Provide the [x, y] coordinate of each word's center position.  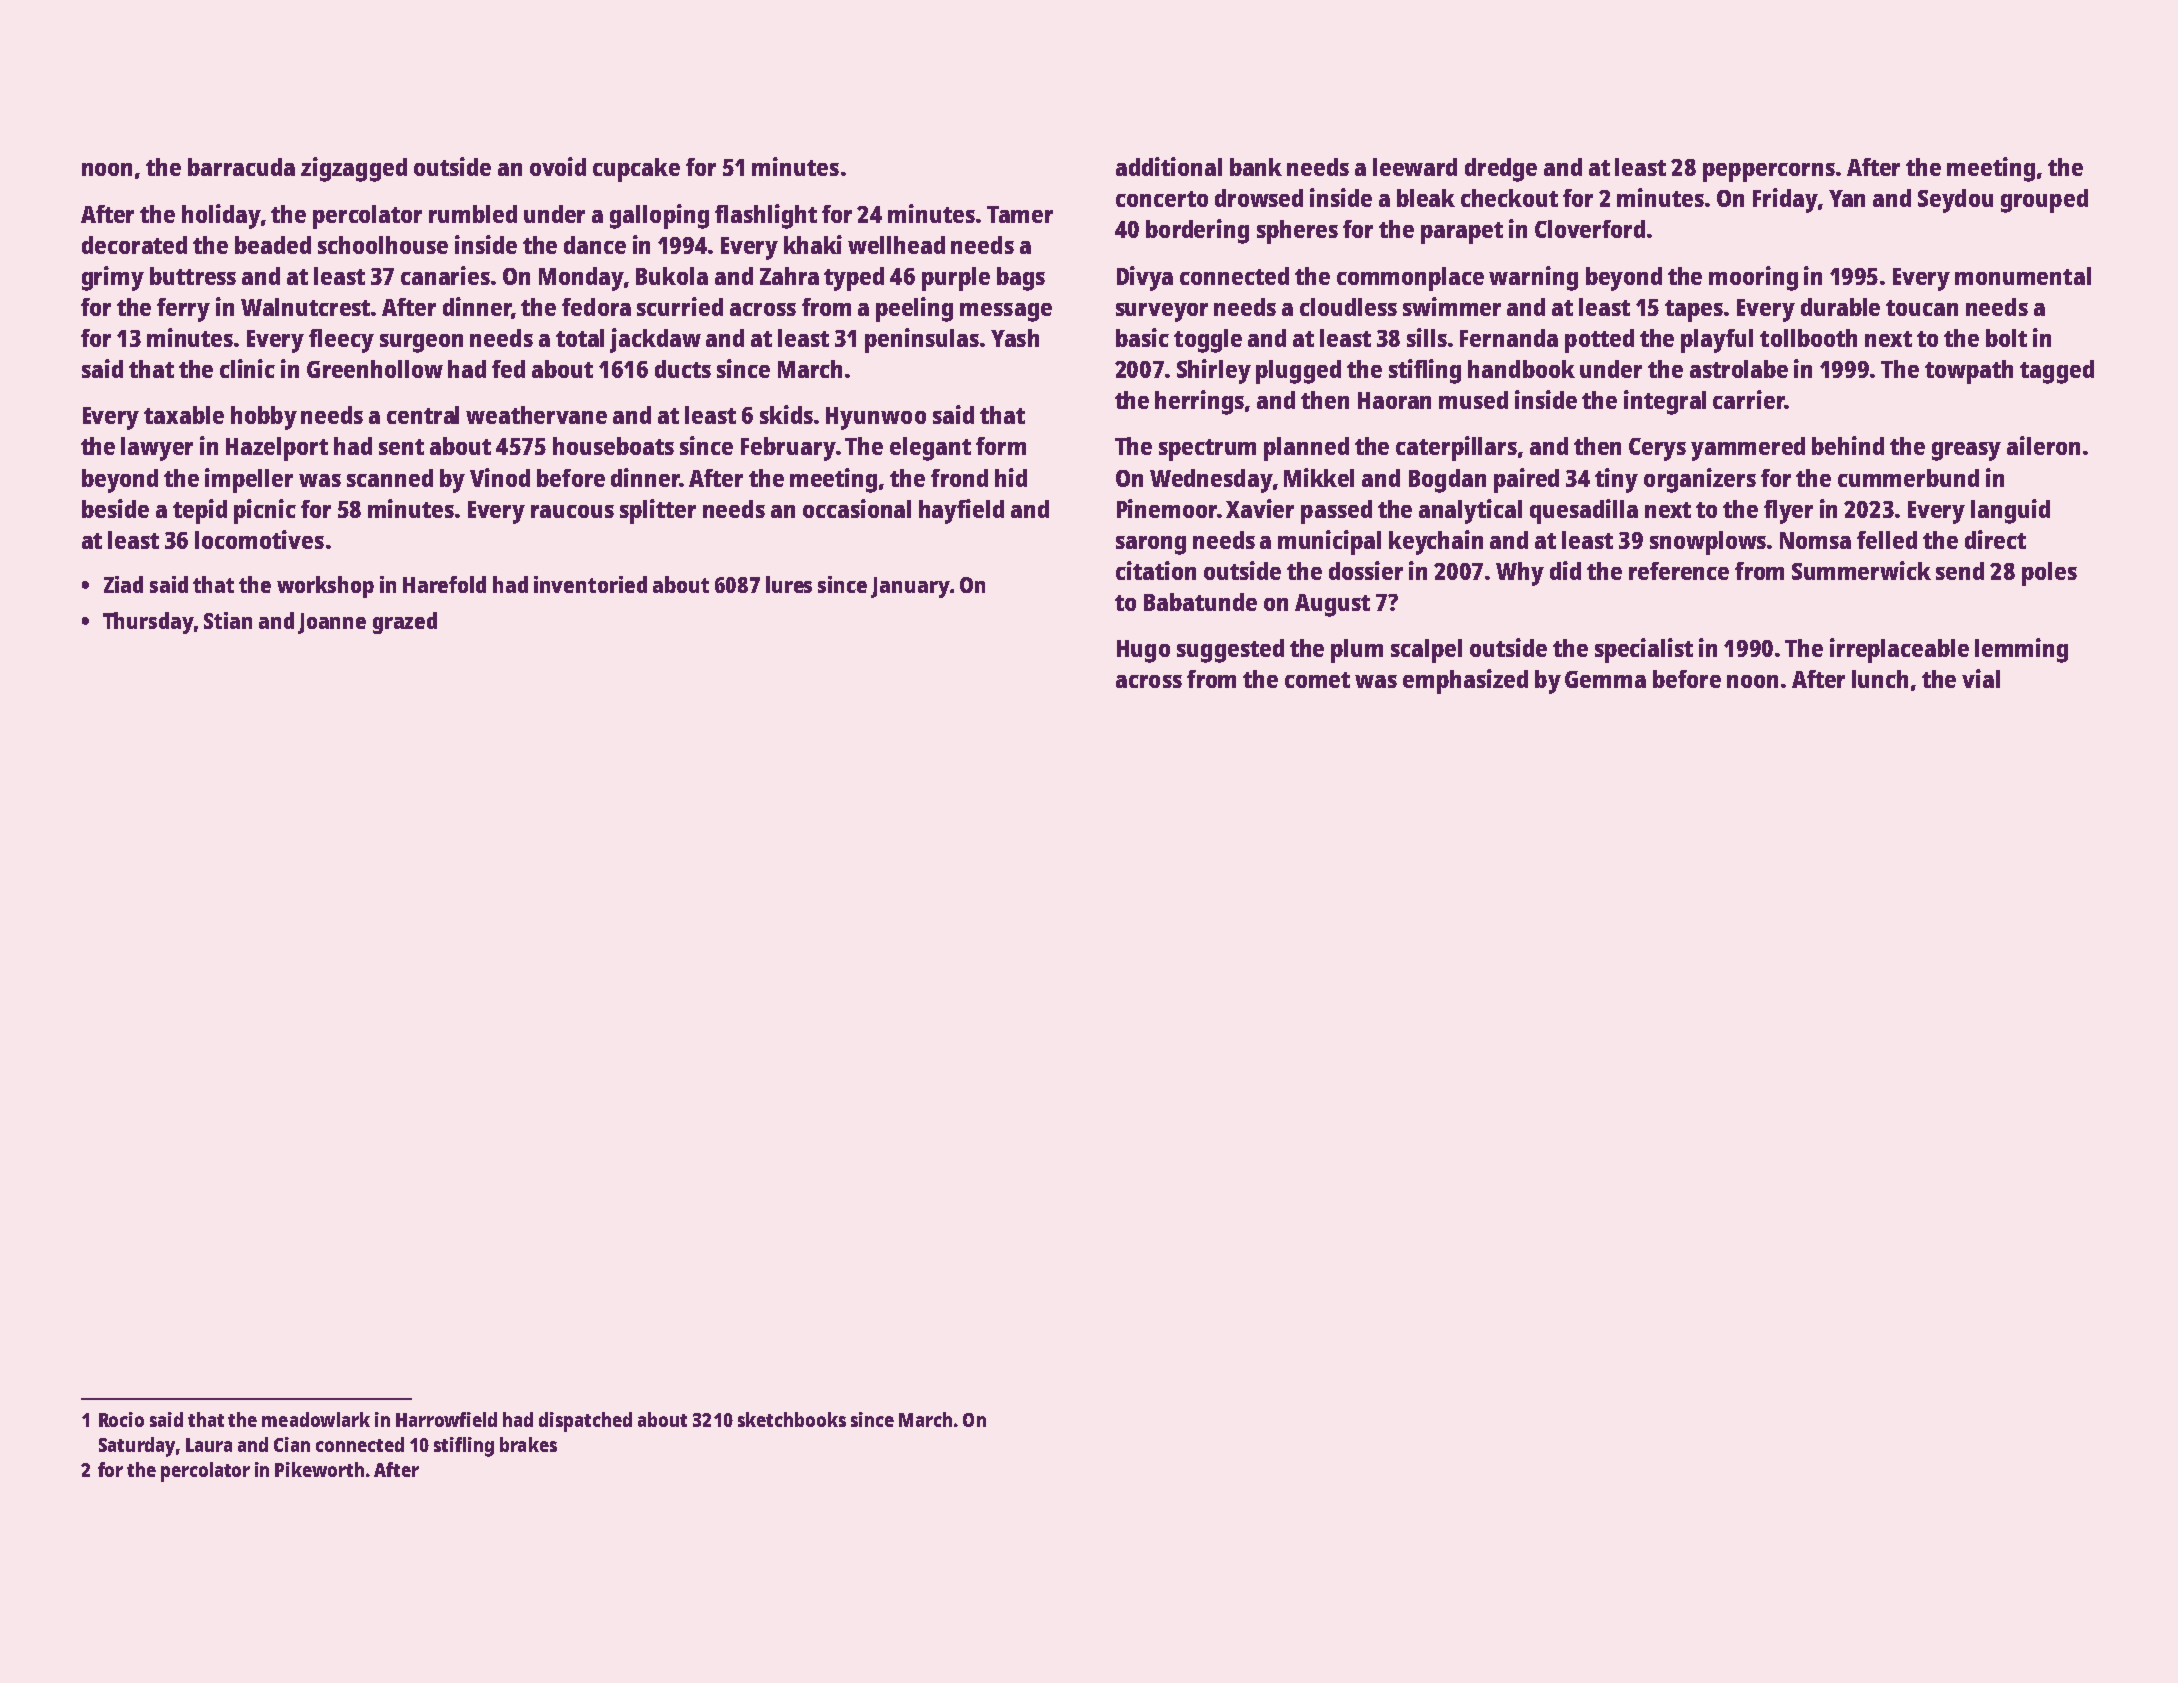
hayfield [961, 511]
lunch [1880, 679]
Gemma [1605, 679]
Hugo [1143, 651]
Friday [1785, 200]
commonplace [1410, 279]
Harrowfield [446, 1419]
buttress [193, 276]
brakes [528, 1444]
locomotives [259, 539]
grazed [405, 623]
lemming [2021, 650]
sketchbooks [792, 1419]
